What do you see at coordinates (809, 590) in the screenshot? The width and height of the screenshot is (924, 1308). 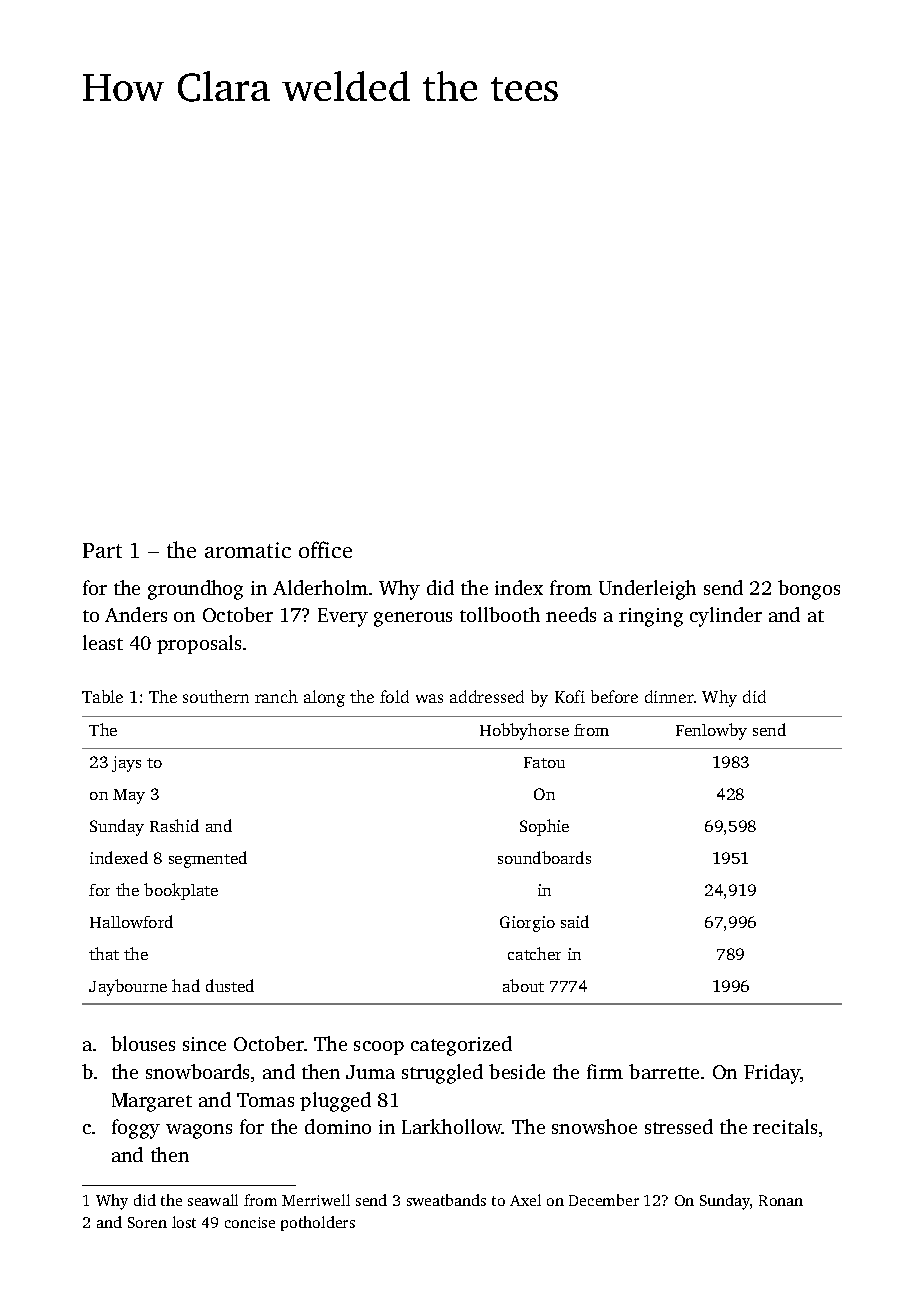 I see `bongos` at bounding box center [809, 590].
